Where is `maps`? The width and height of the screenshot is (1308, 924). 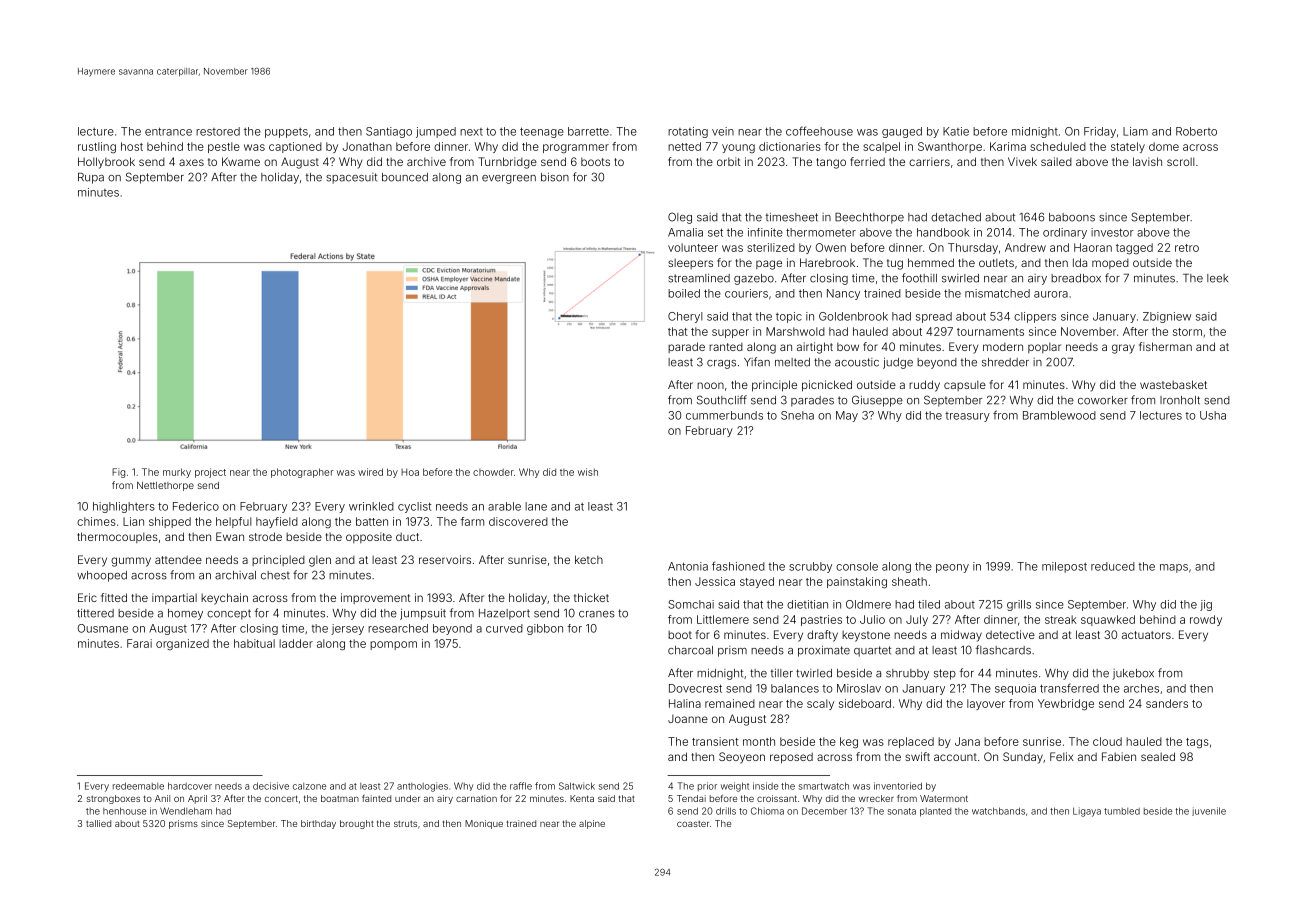 maps is located at coordinates (1174, 568).
